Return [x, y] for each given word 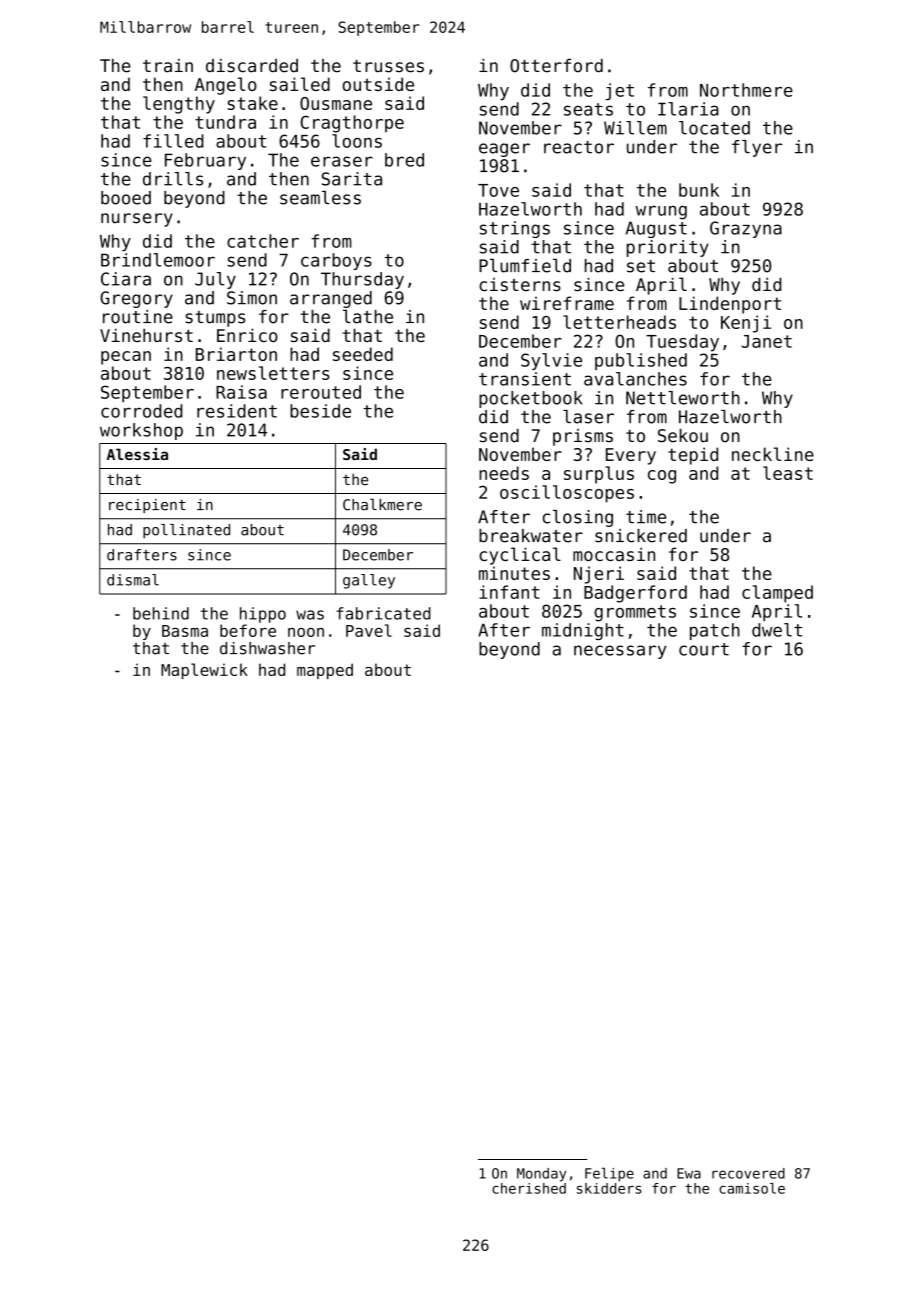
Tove [498, 190]
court [704, 649]
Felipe [609, 1175]
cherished [529, 1188]
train [168, 66]
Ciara [126, 279]
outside [378, 84]
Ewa [689, 1173]
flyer [757, 148]
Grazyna [746, 229]
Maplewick [204, 671]
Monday [541, 1175]
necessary [620, 652]
